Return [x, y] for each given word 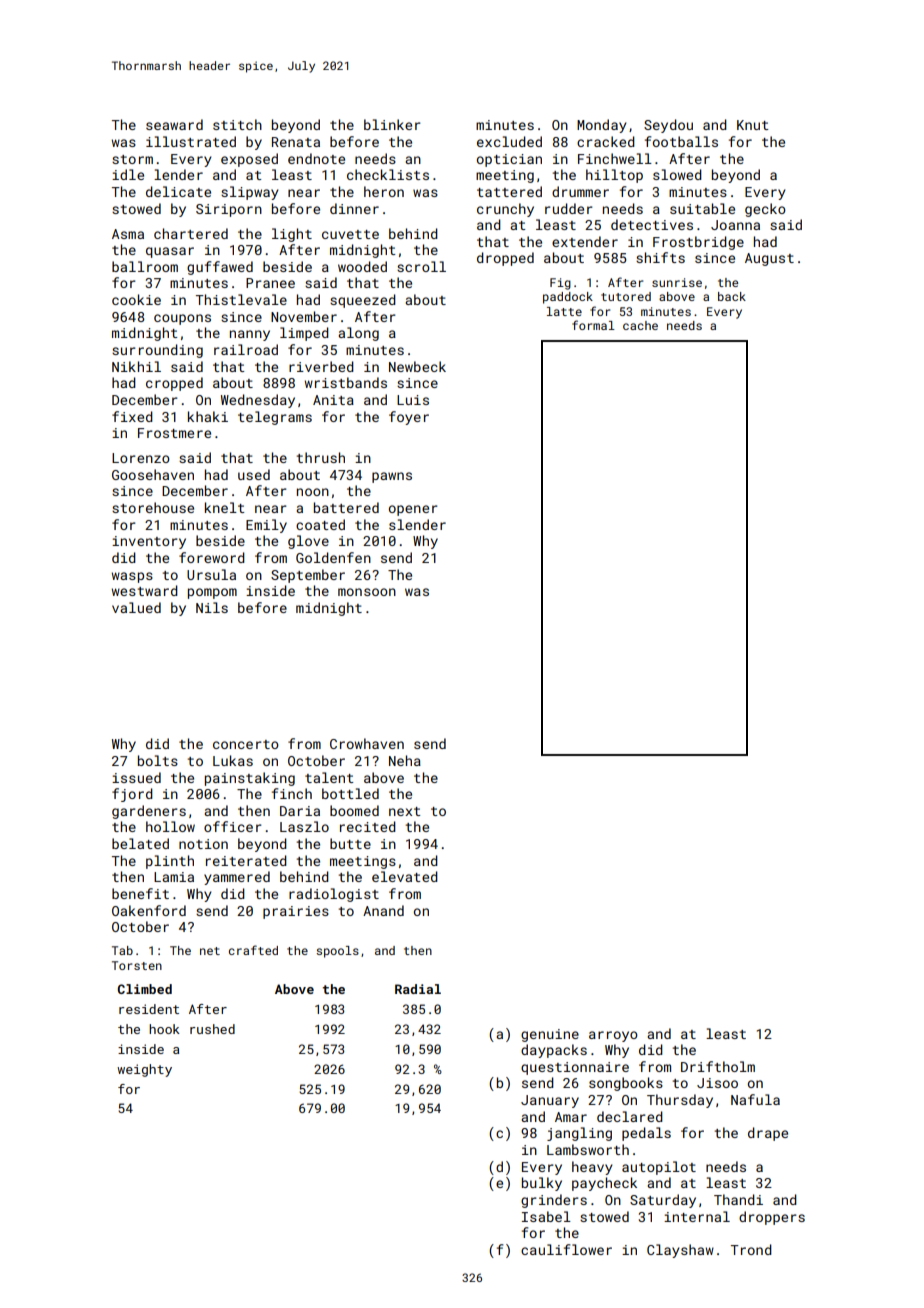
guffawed [220, 268]
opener [413, 510]
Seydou [668, 126]
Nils [212, 607]
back [732, 296]
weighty [144, 1070]
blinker [392, 124]
